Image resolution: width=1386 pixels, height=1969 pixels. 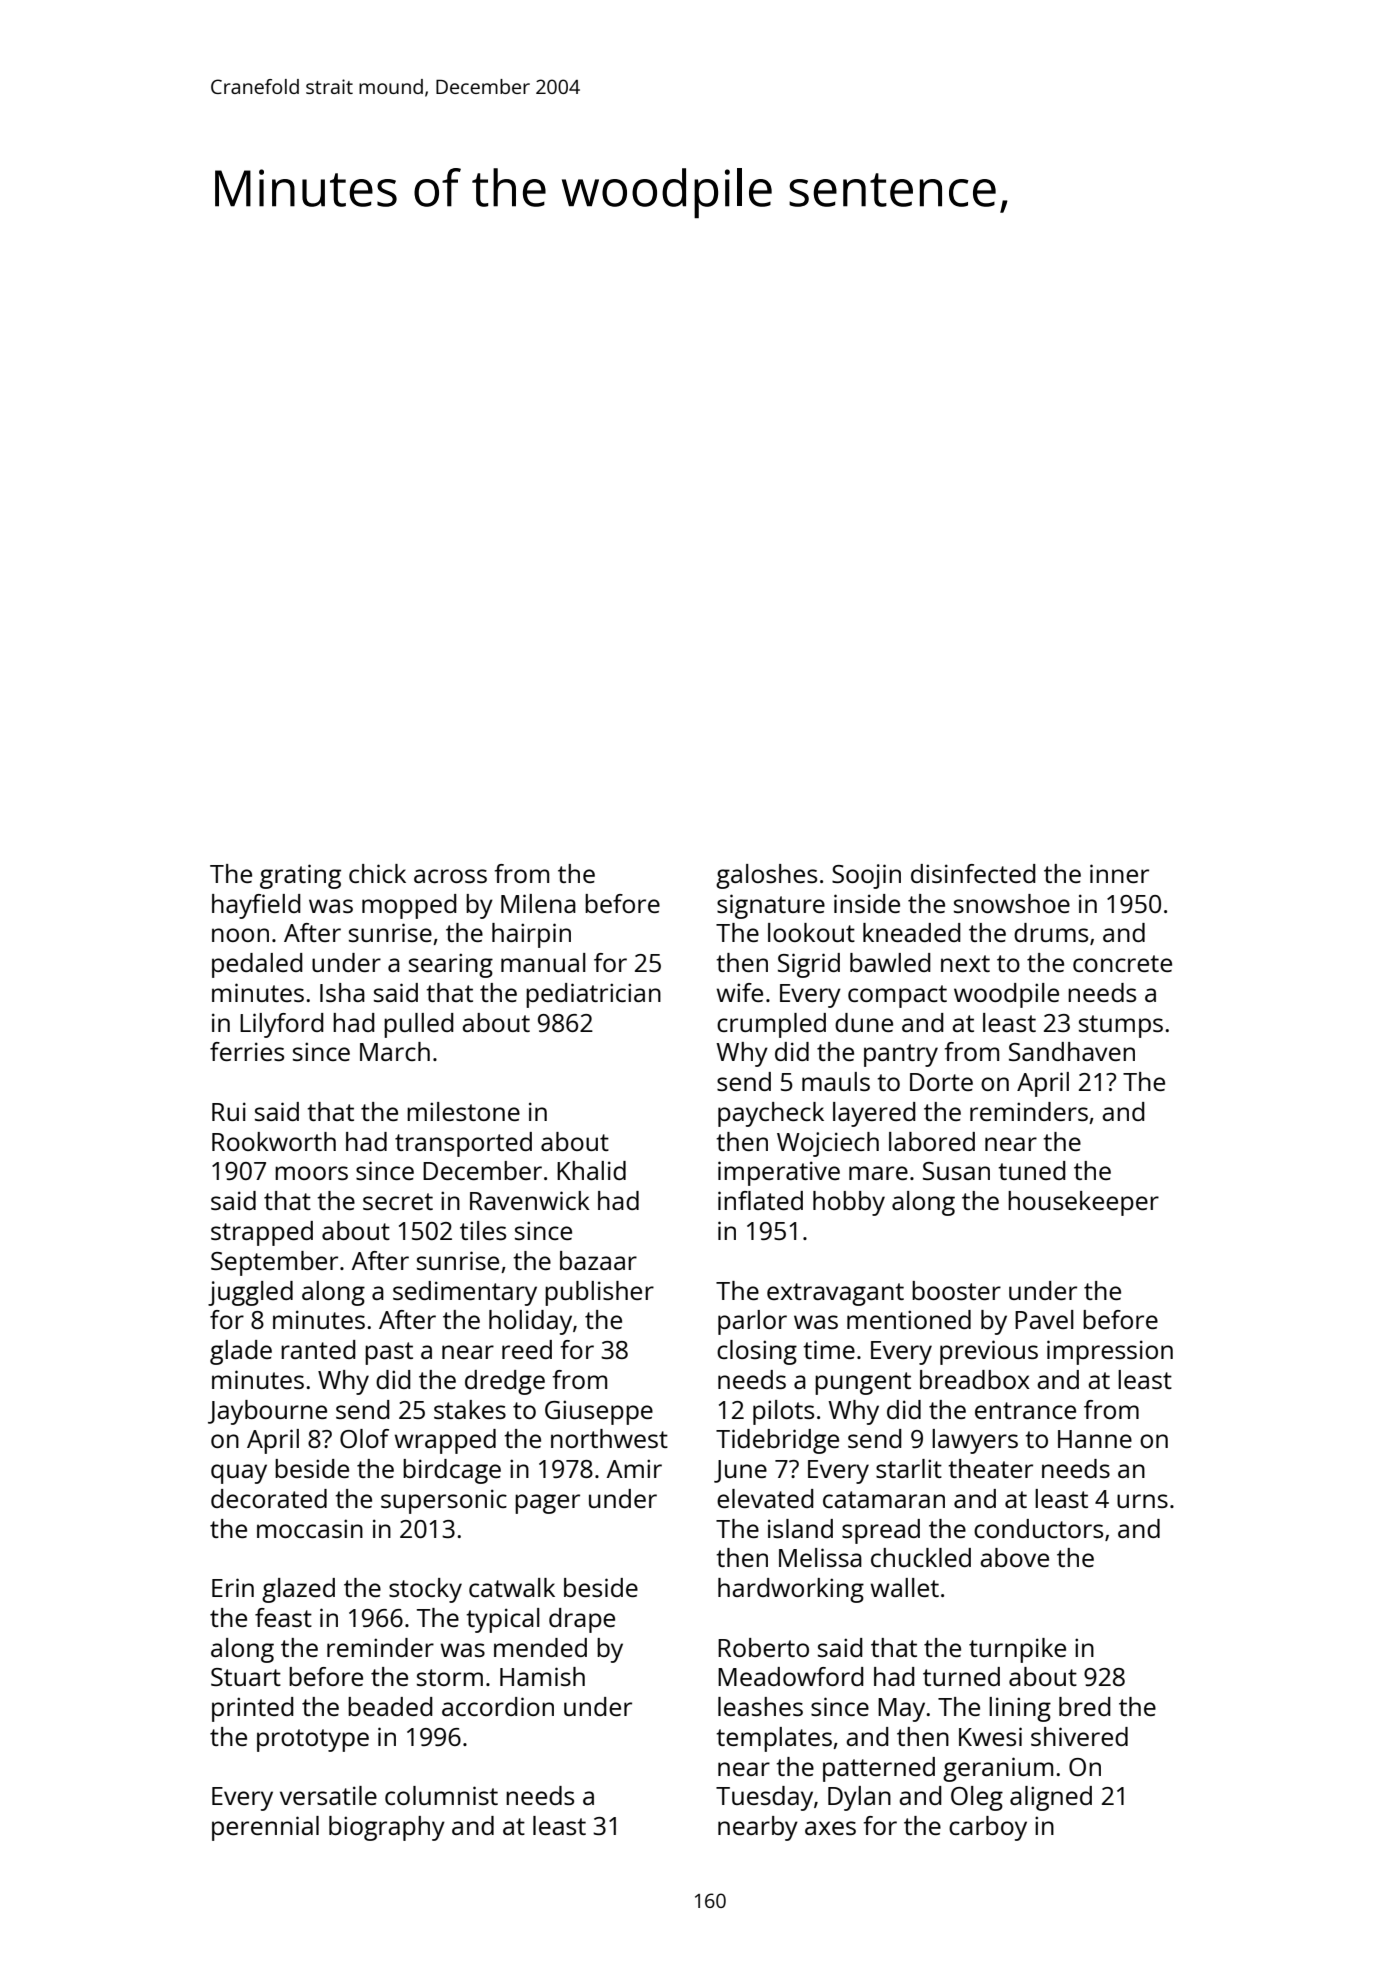 I want to click on Pavel, so click(x=1044, y=1319).
